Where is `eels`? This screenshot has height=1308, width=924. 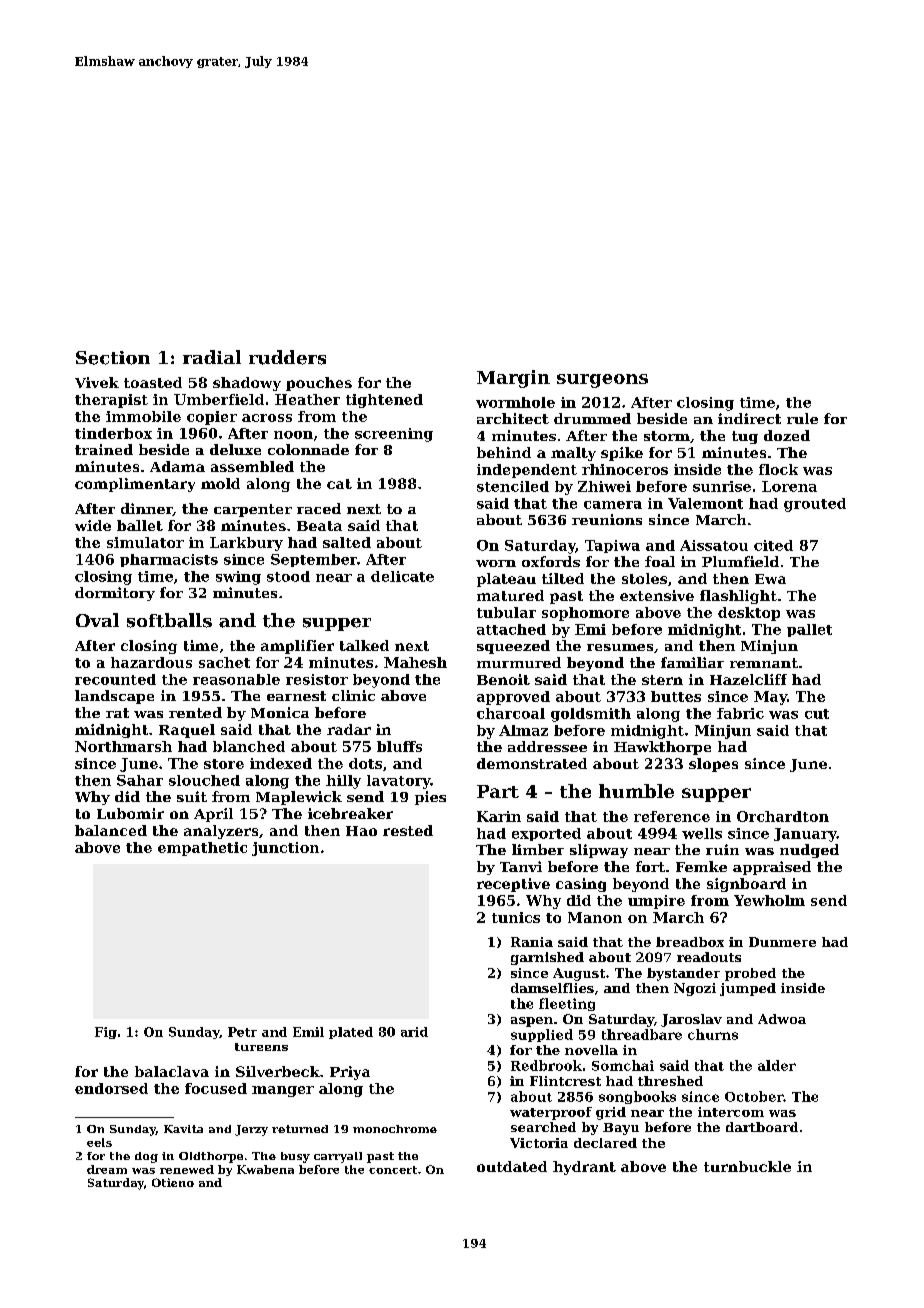
eels is located at coordinates (99, 1142).
